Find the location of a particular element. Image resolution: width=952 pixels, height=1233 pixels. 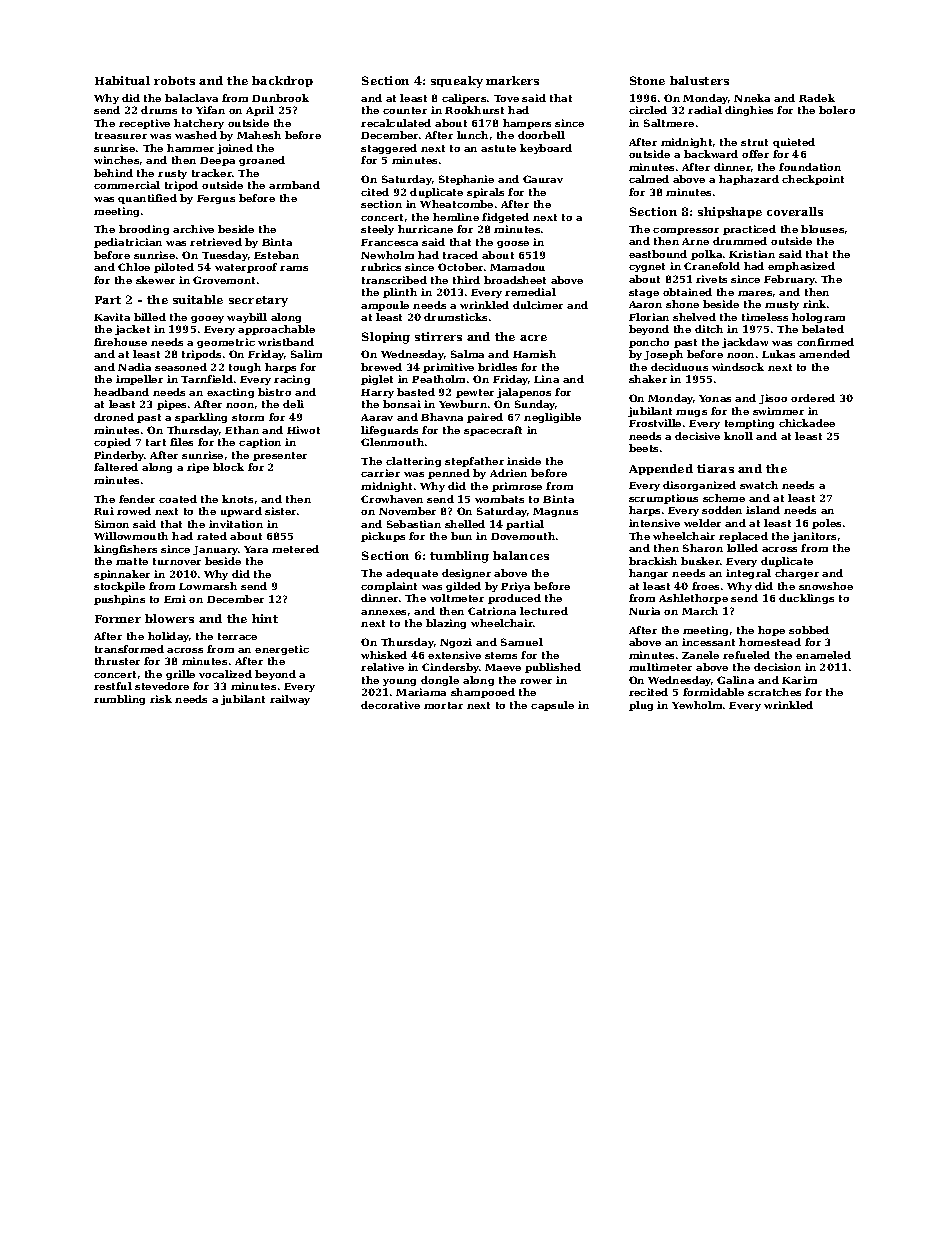

sparkling is located at coordinates (201, 418).
